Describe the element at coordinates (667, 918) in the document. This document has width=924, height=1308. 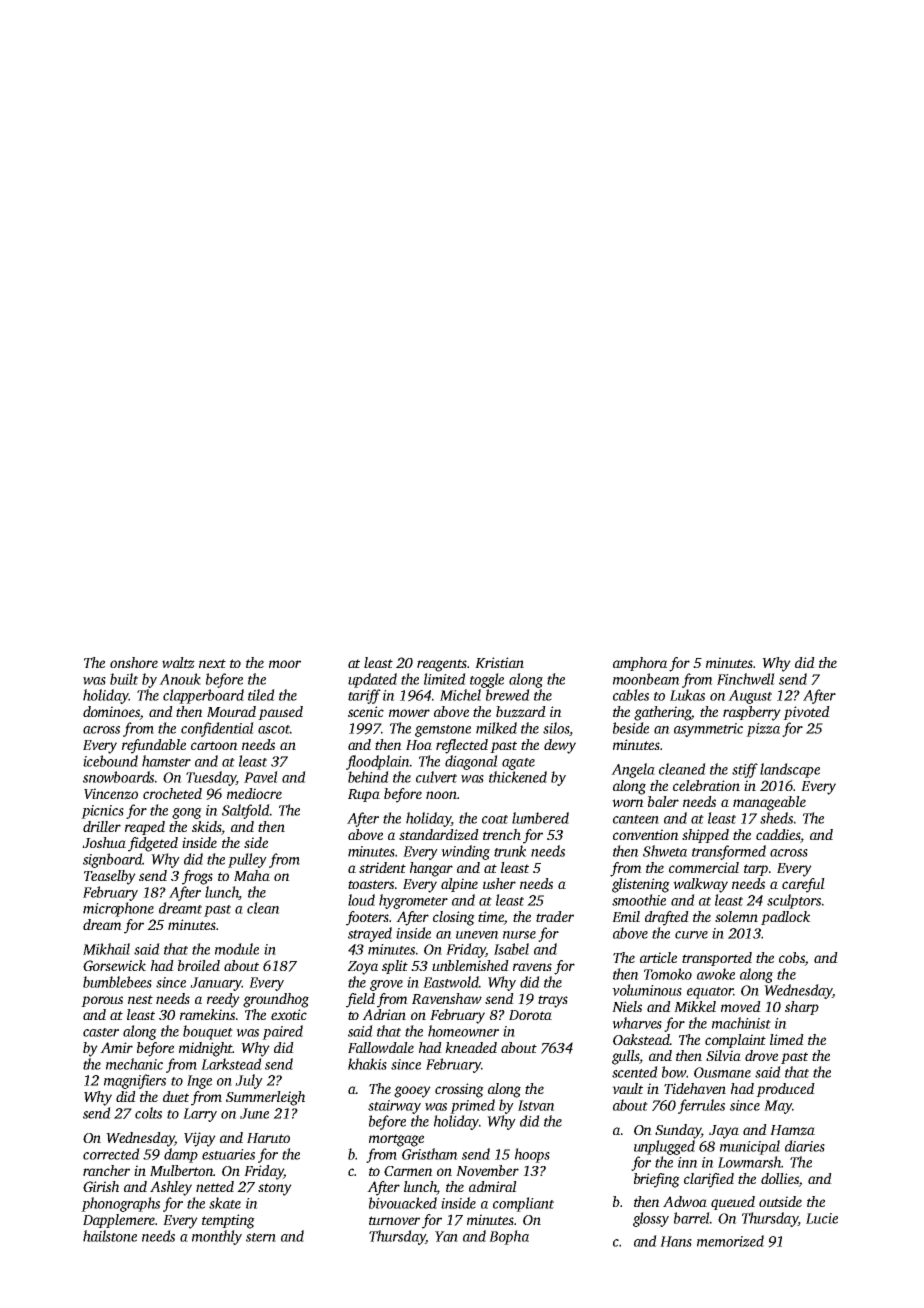
I see `drafted` at that location.
